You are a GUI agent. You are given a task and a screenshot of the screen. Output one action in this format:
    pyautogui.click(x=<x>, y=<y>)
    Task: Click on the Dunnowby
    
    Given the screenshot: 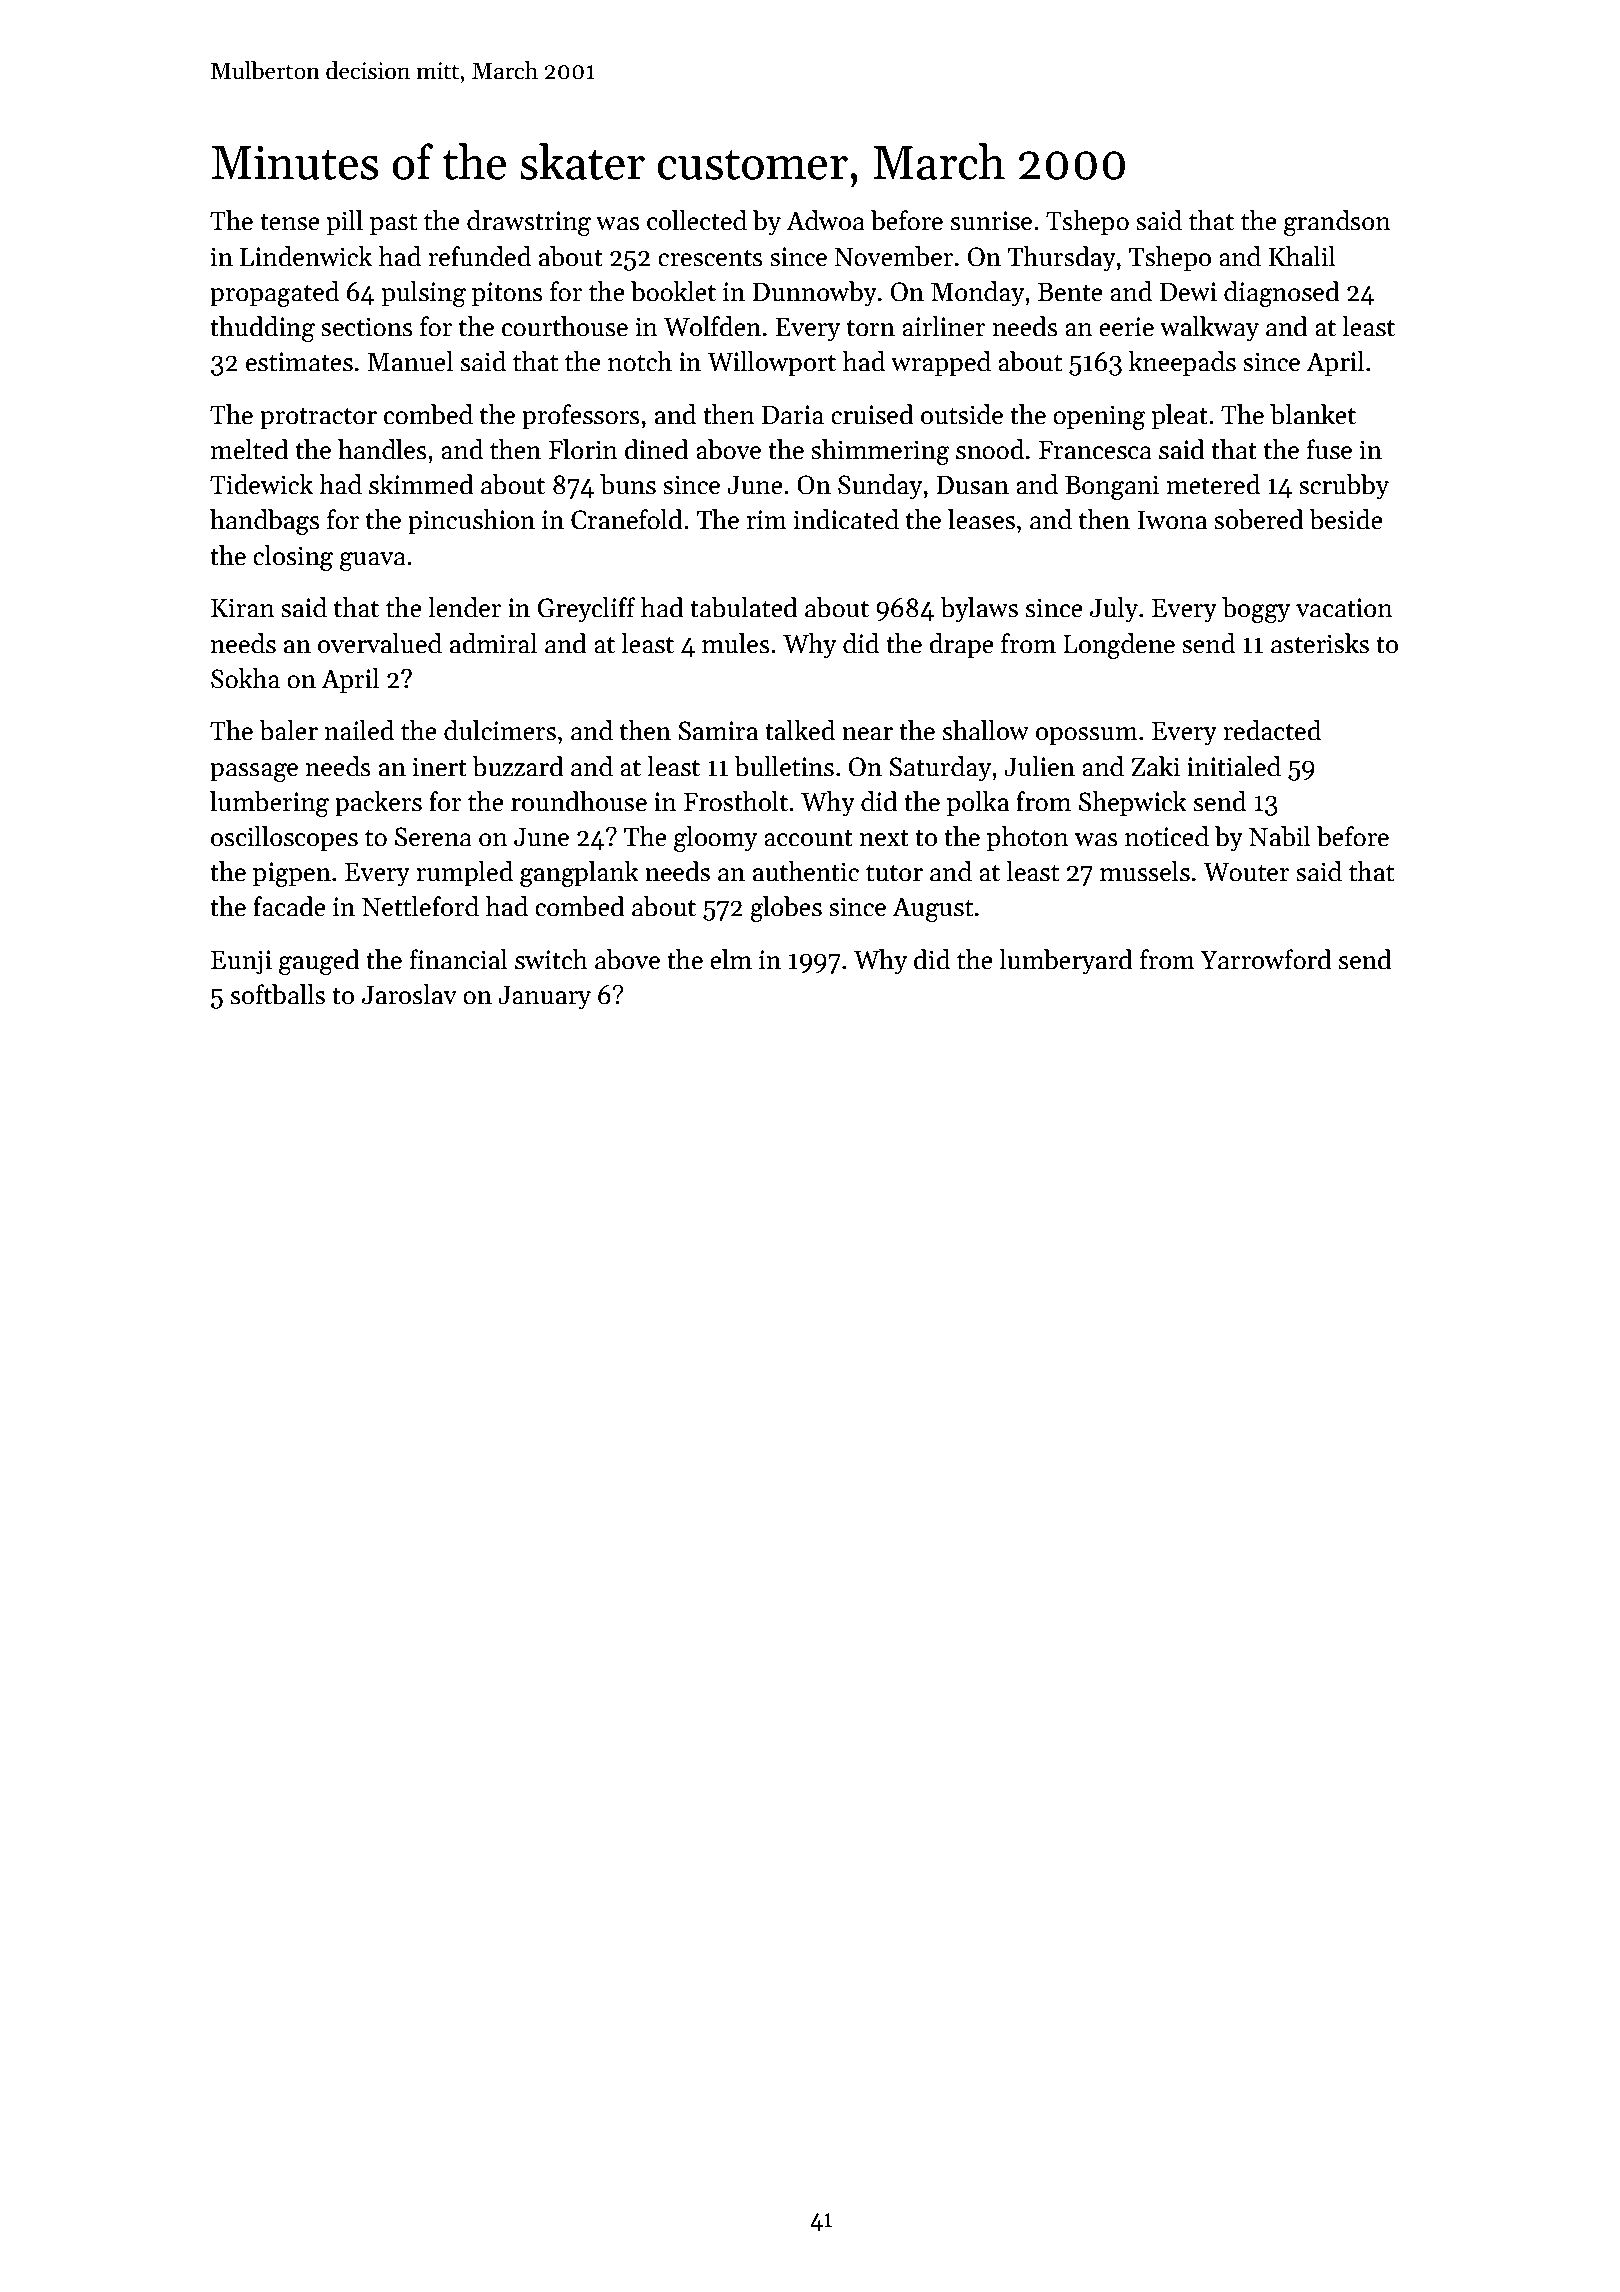 What is the action you would take?
    pyautogui.click(x=814, y=294)
